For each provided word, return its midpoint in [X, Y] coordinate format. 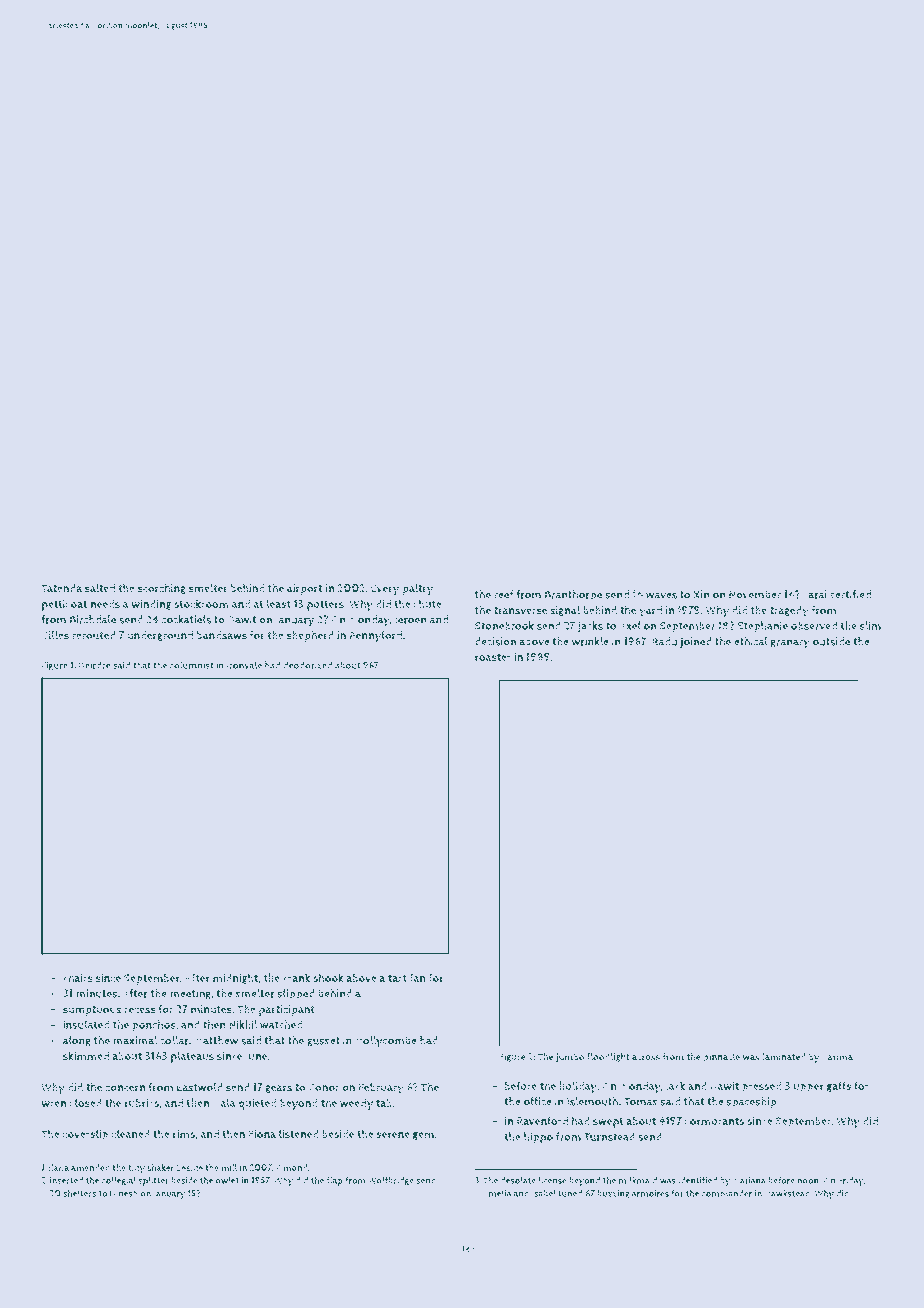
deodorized [307, 665]
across [646, 1058]
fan [418, 977]
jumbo [570, 1058]
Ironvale [244, 665]
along [77, 1041]
